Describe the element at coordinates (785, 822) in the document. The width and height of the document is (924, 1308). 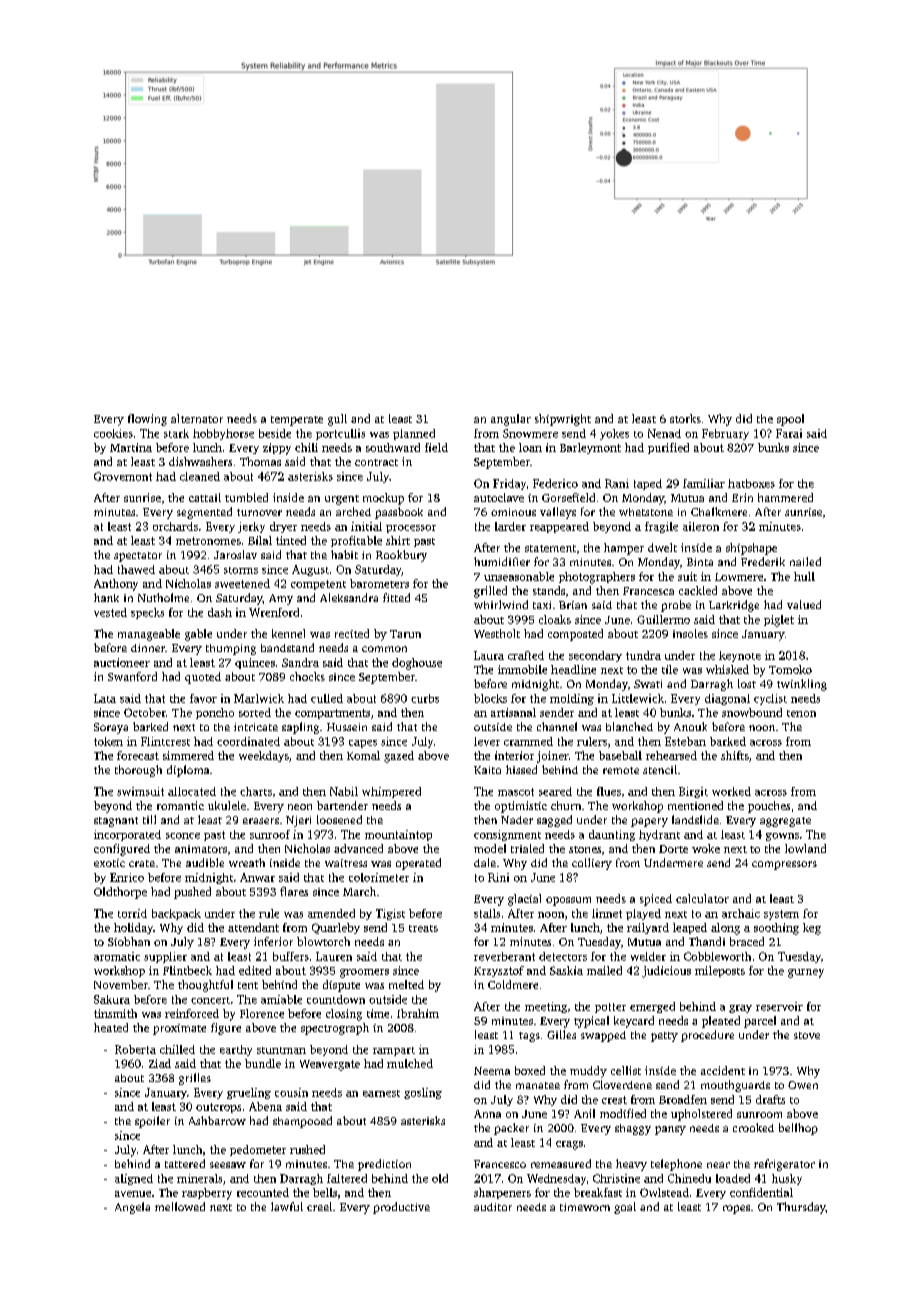
I see `aggregate` at that location.
